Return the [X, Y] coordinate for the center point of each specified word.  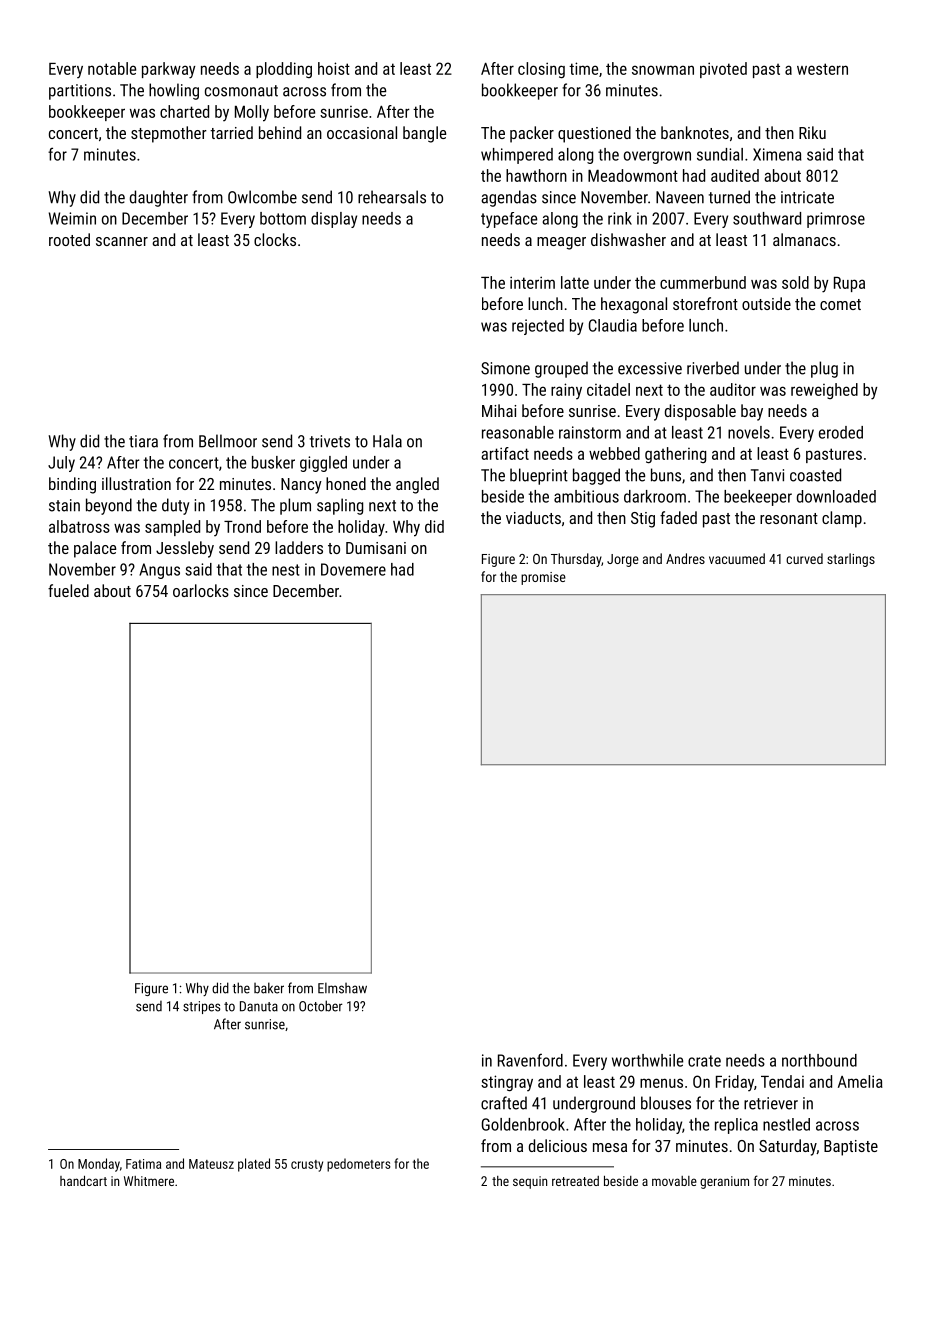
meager [561, 243]
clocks [275, 239]
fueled [68, 590]
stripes [201, 1007]
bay [752, 412]
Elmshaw [342, 988]
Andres [685, 558]
